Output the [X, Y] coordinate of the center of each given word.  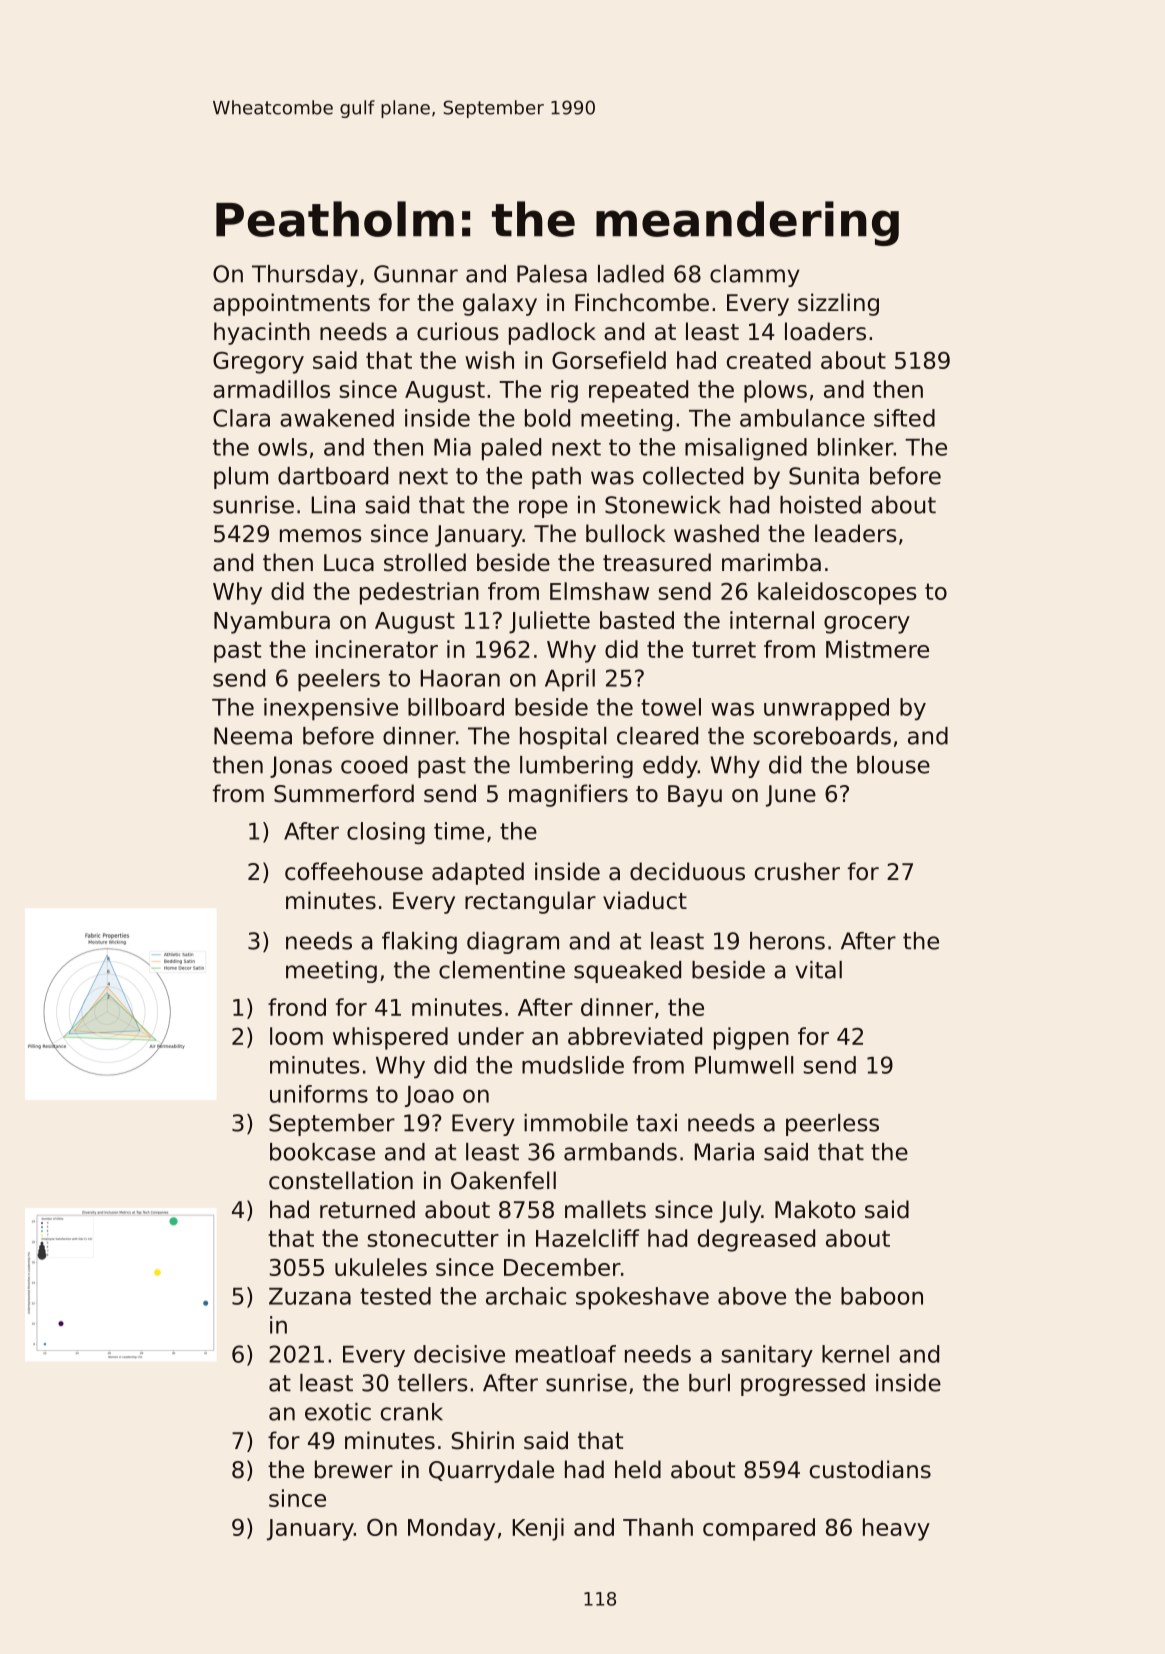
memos [321, 536]
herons [787, 941]
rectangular [530, 902]
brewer [354, 1469]
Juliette [549, 622]
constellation [341, 1180]
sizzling [838, 304]
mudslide [573, 1065]
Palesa [552, 274]
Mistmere [877, 649]
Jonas [301, 767]
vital [818, 970]
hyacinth [262, 333]
